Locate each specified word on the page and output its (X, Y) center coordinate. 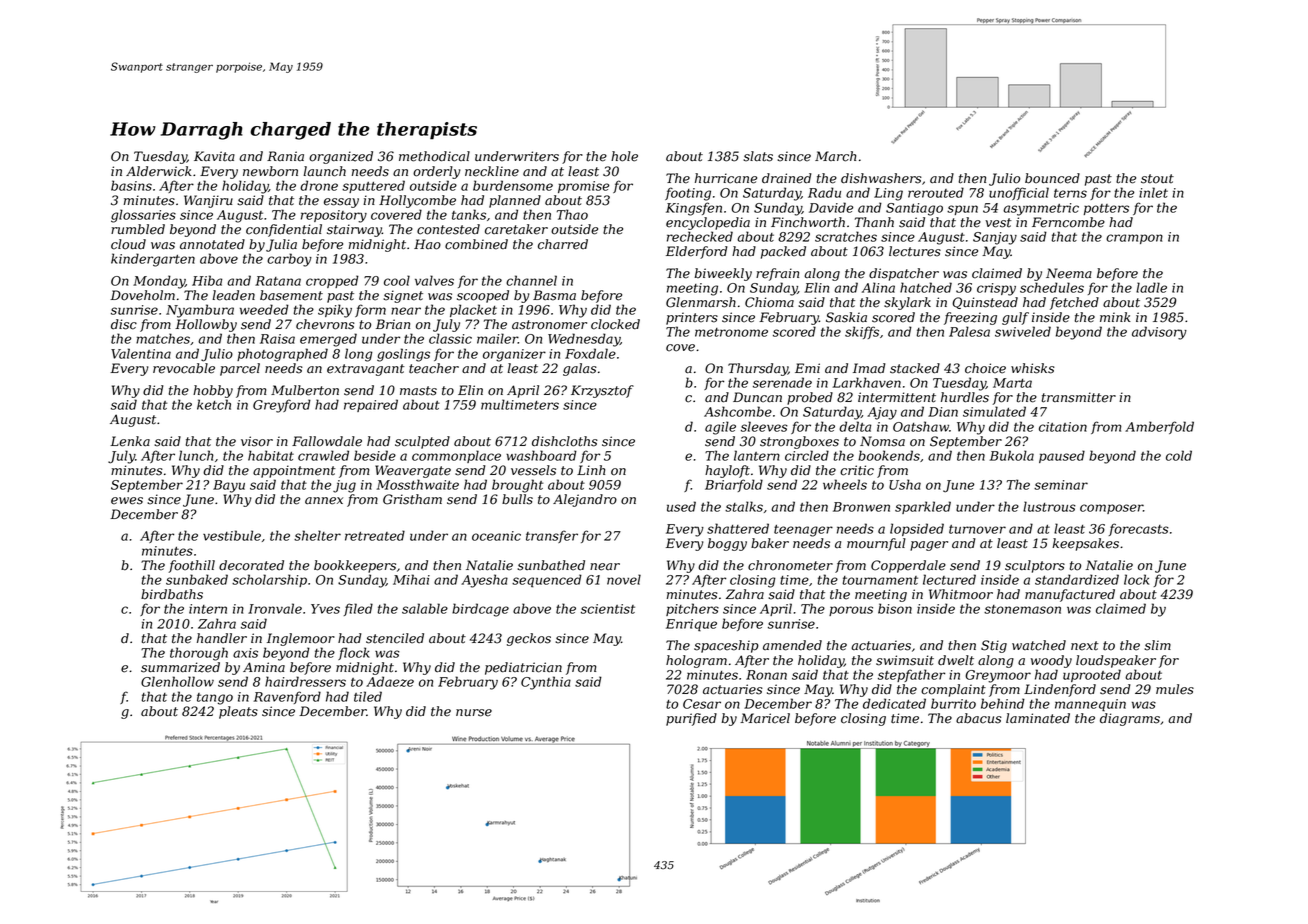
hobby (213, 391)
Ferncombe (1068, 222)
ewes (127, 501)
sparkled (923, 507)
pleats (238, 712)
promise (583, 187)
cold (1179, 455)
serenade (782, 382)
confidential (284, 230)
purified (691, 719)
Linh (591, 470)
